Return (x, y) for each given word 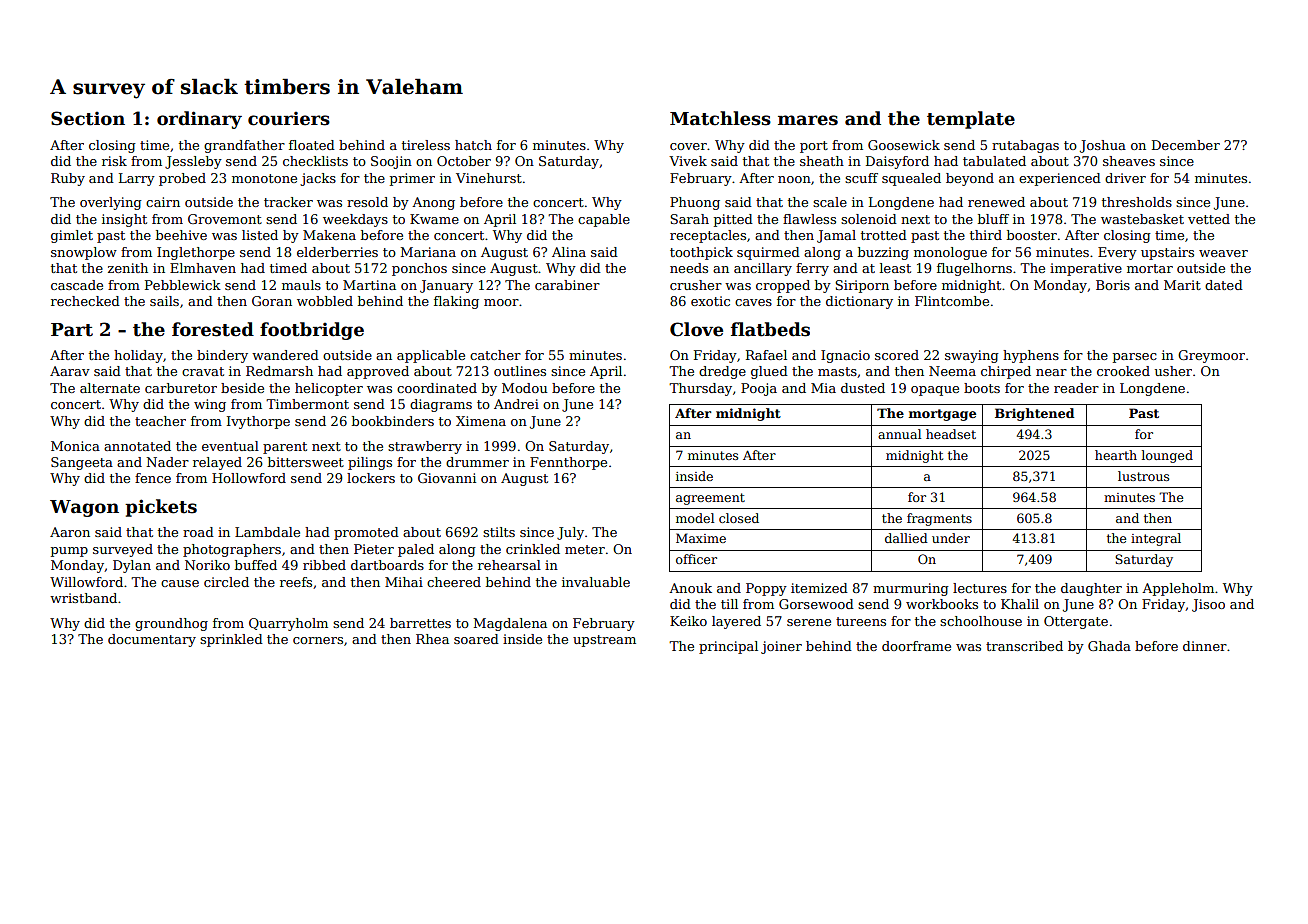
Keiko (688, 621)
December (1186, 145)
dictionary (859, 302)
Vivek (688, 161)
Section (88, 118)
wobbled (325, 301)
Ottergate (1076, 622)
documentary (152, 640)
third (986, 235)
